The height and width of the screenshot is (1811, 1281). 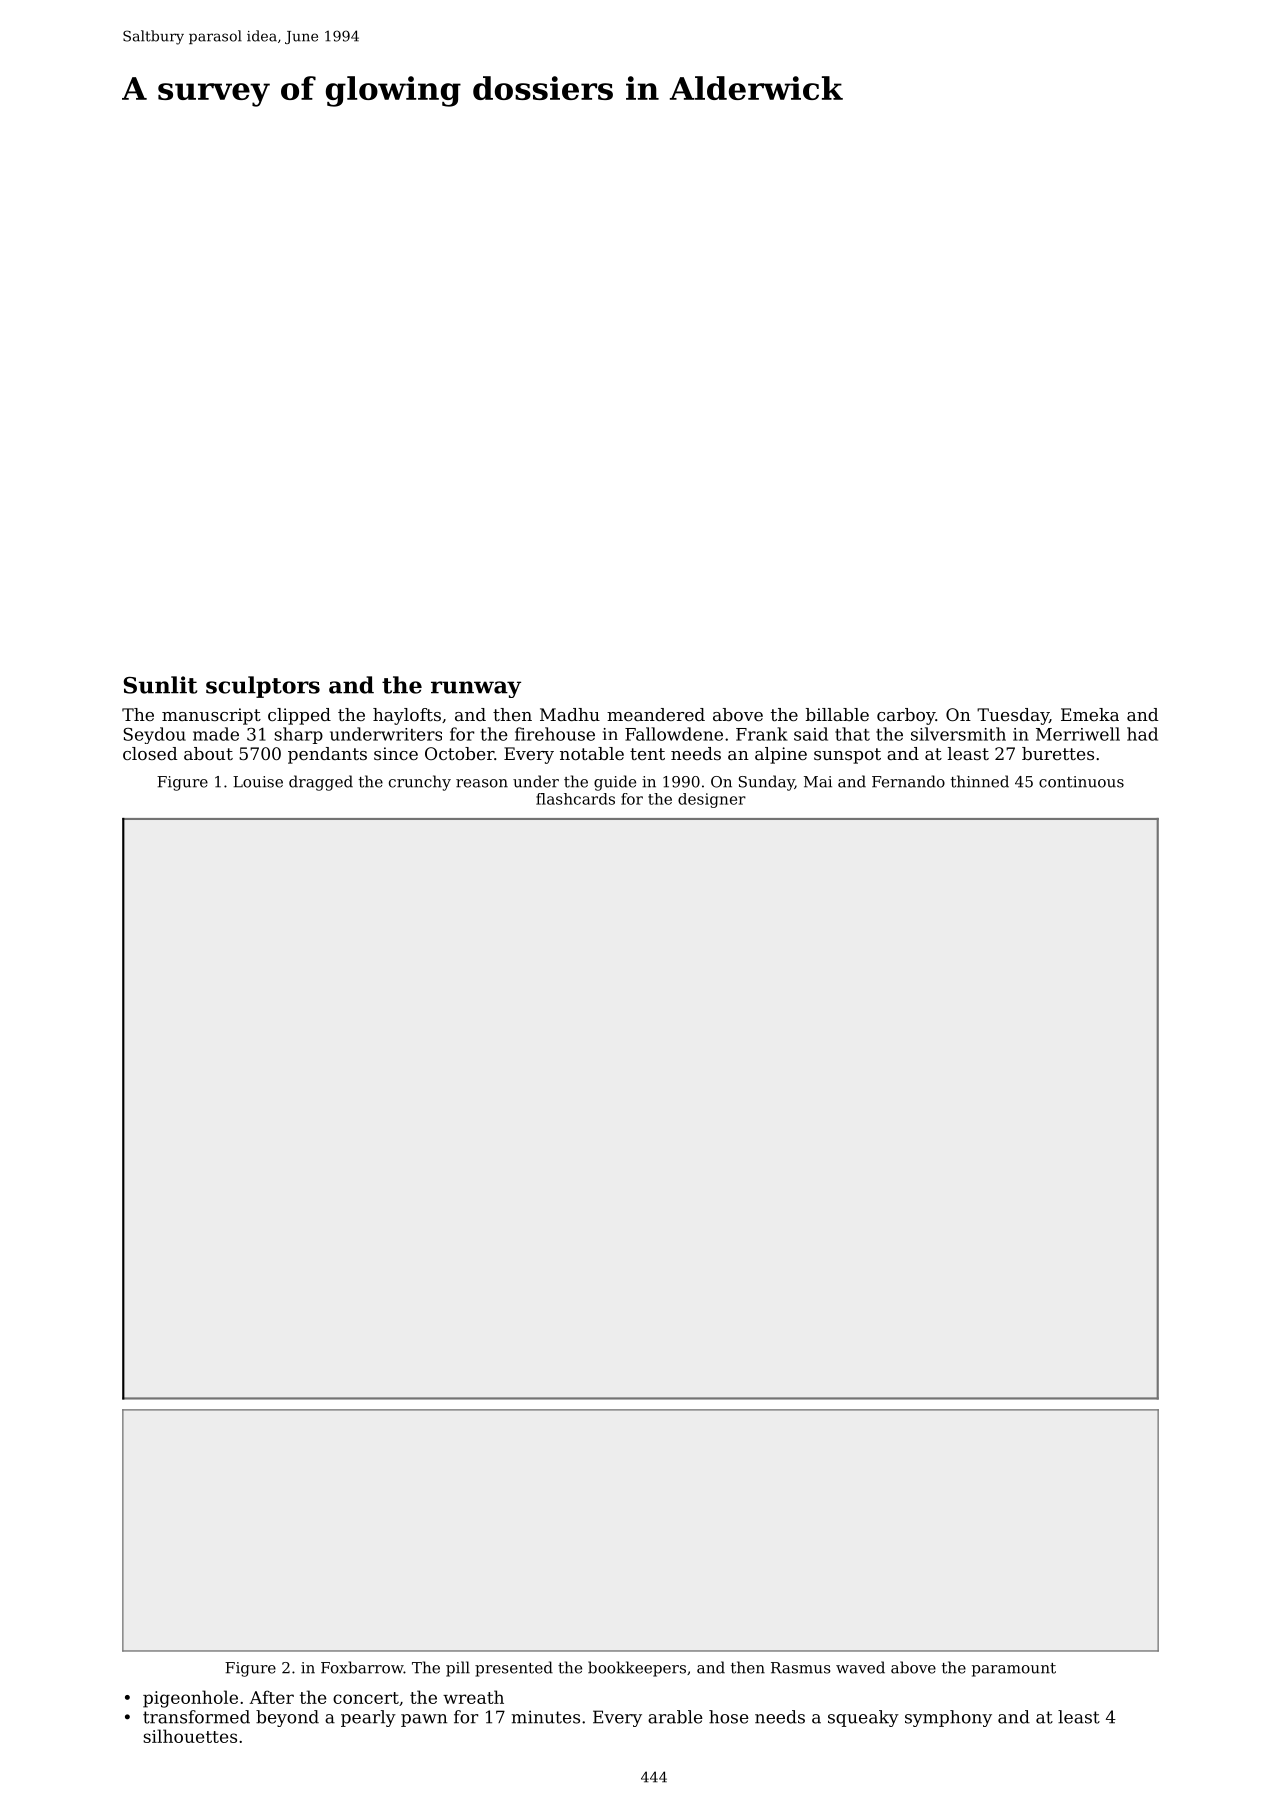 What do you see at coordinates (1014, 1670) in the screenshot?
I see `paramount` at bounding box center [1014, 1670].
